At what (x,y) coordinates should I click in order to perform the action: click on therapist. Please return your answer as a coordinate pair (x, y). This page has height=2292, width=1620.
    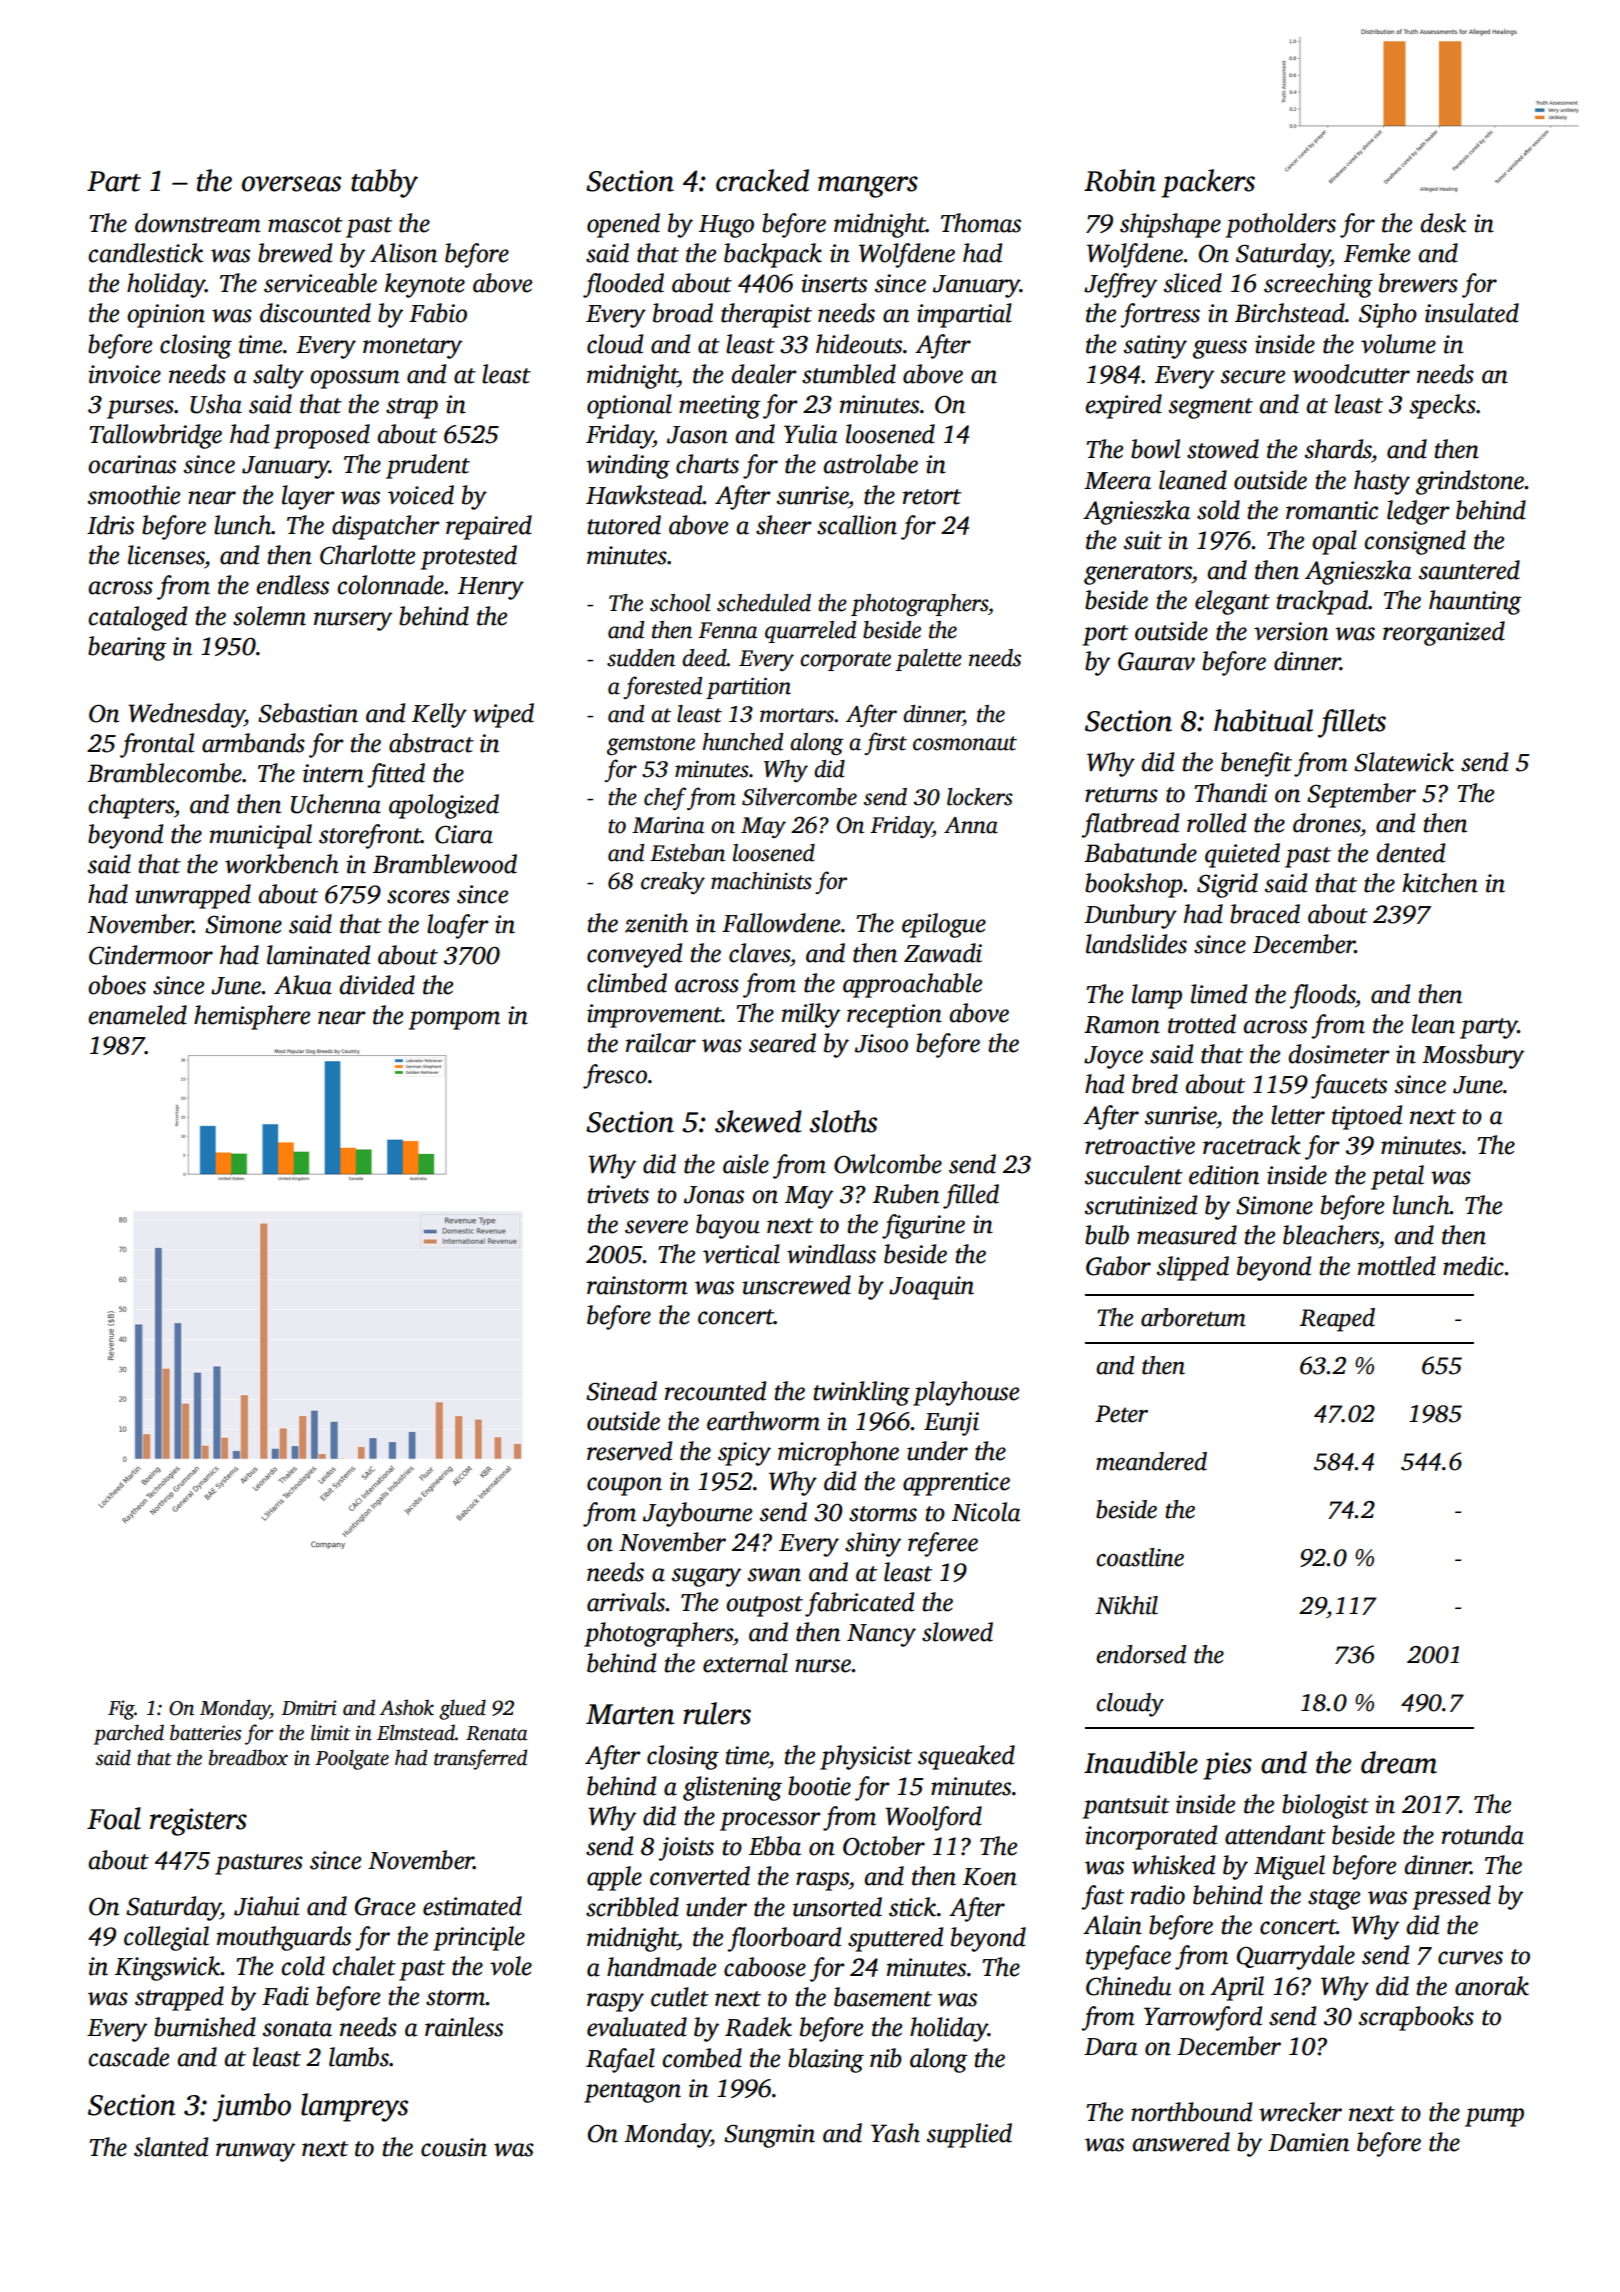
    Looking at the image, I should click on (766, 315).
